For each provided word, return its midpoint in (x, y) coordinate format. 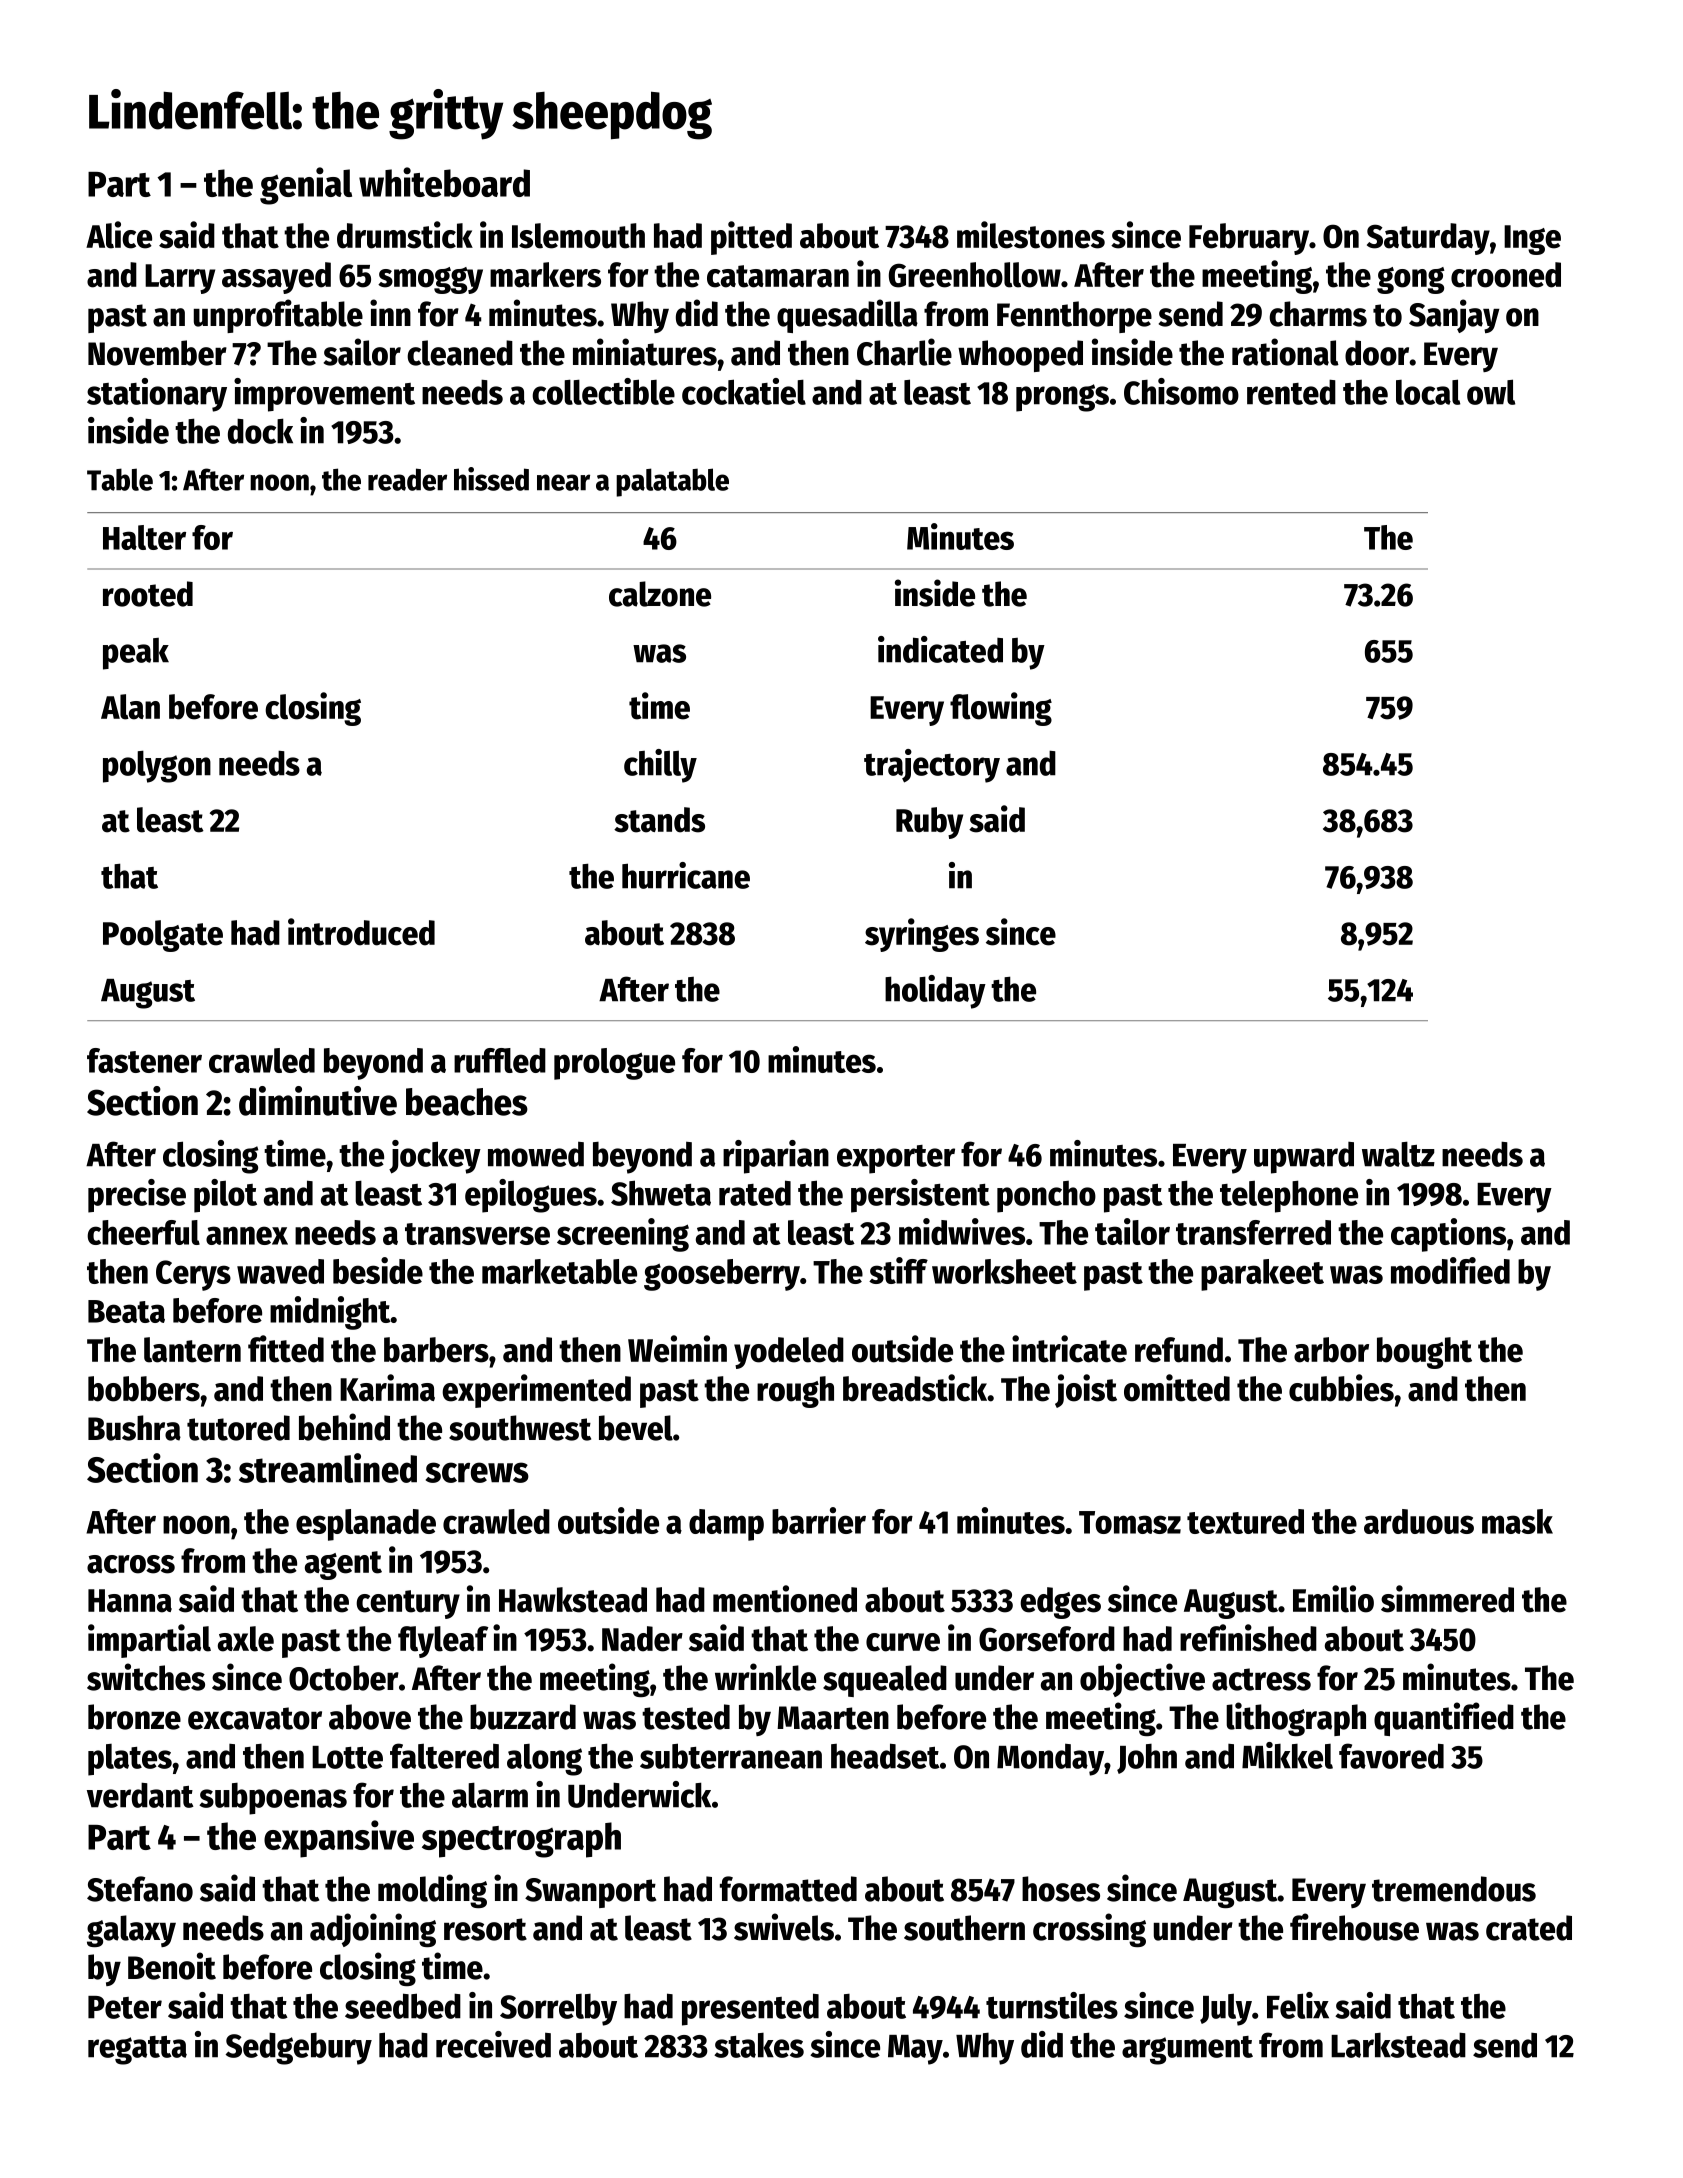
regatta (137, 2050)
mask (1517, 1521)
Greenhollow (975, 275)
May (915, 2050)
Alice (119, 235)
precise (137, 1196)
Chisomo (1181, 391)
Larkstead (1398, 2045)
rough (795, 1392)
